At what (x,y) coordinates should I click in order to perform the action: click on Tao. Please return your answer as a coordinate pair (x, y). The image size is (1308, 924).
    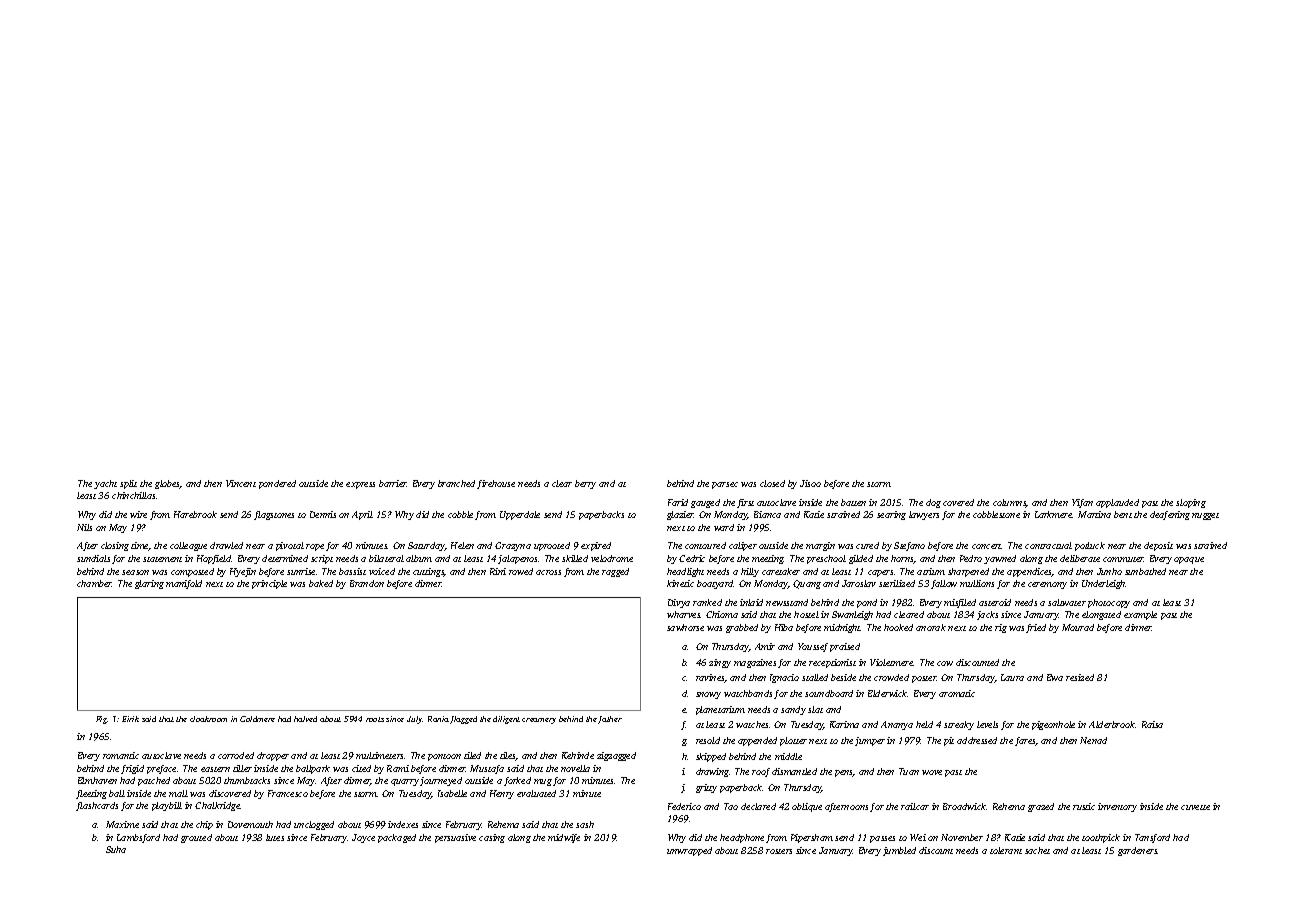
    Looking at the image, I should click on (731, 806).
